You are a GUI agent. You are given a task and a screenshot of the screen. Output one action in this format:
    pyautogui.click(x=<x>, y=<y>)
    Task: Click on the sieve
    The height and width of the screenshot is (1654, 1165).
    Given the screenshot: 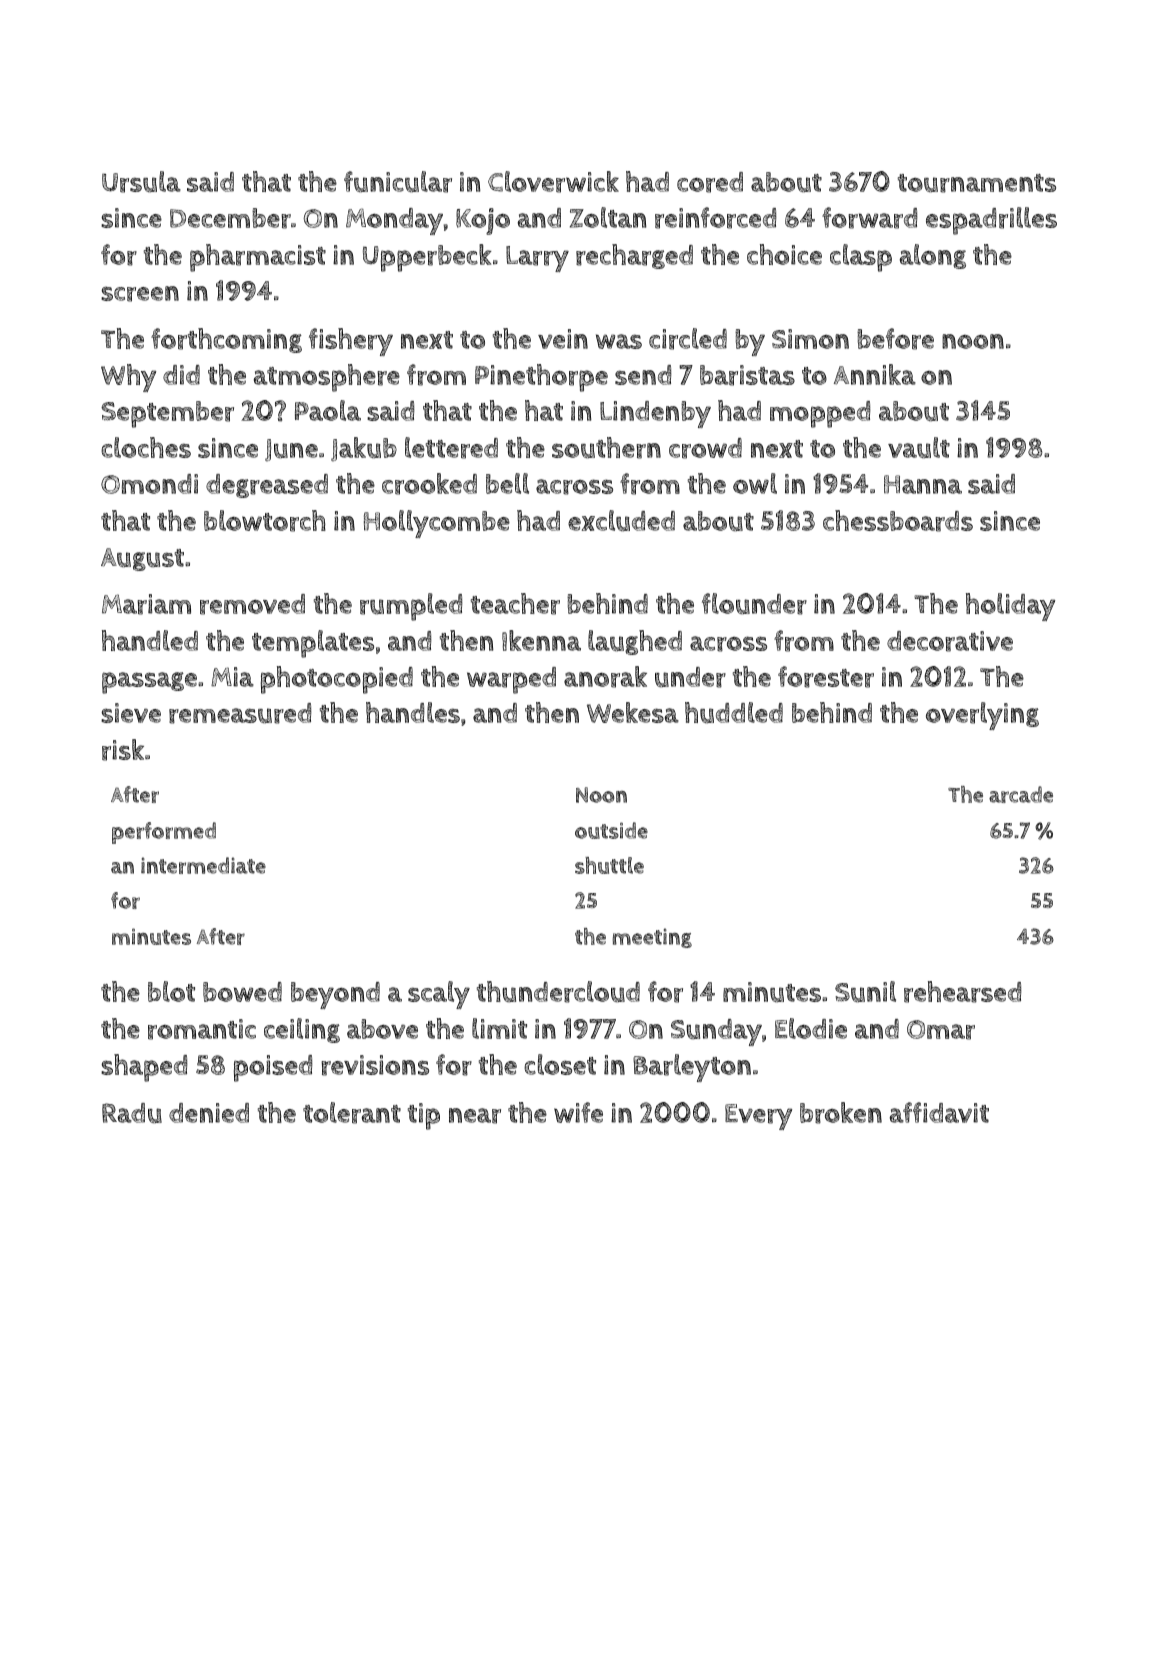 What is the action you would take?
    pyautogui.click(x=131, y=713)
